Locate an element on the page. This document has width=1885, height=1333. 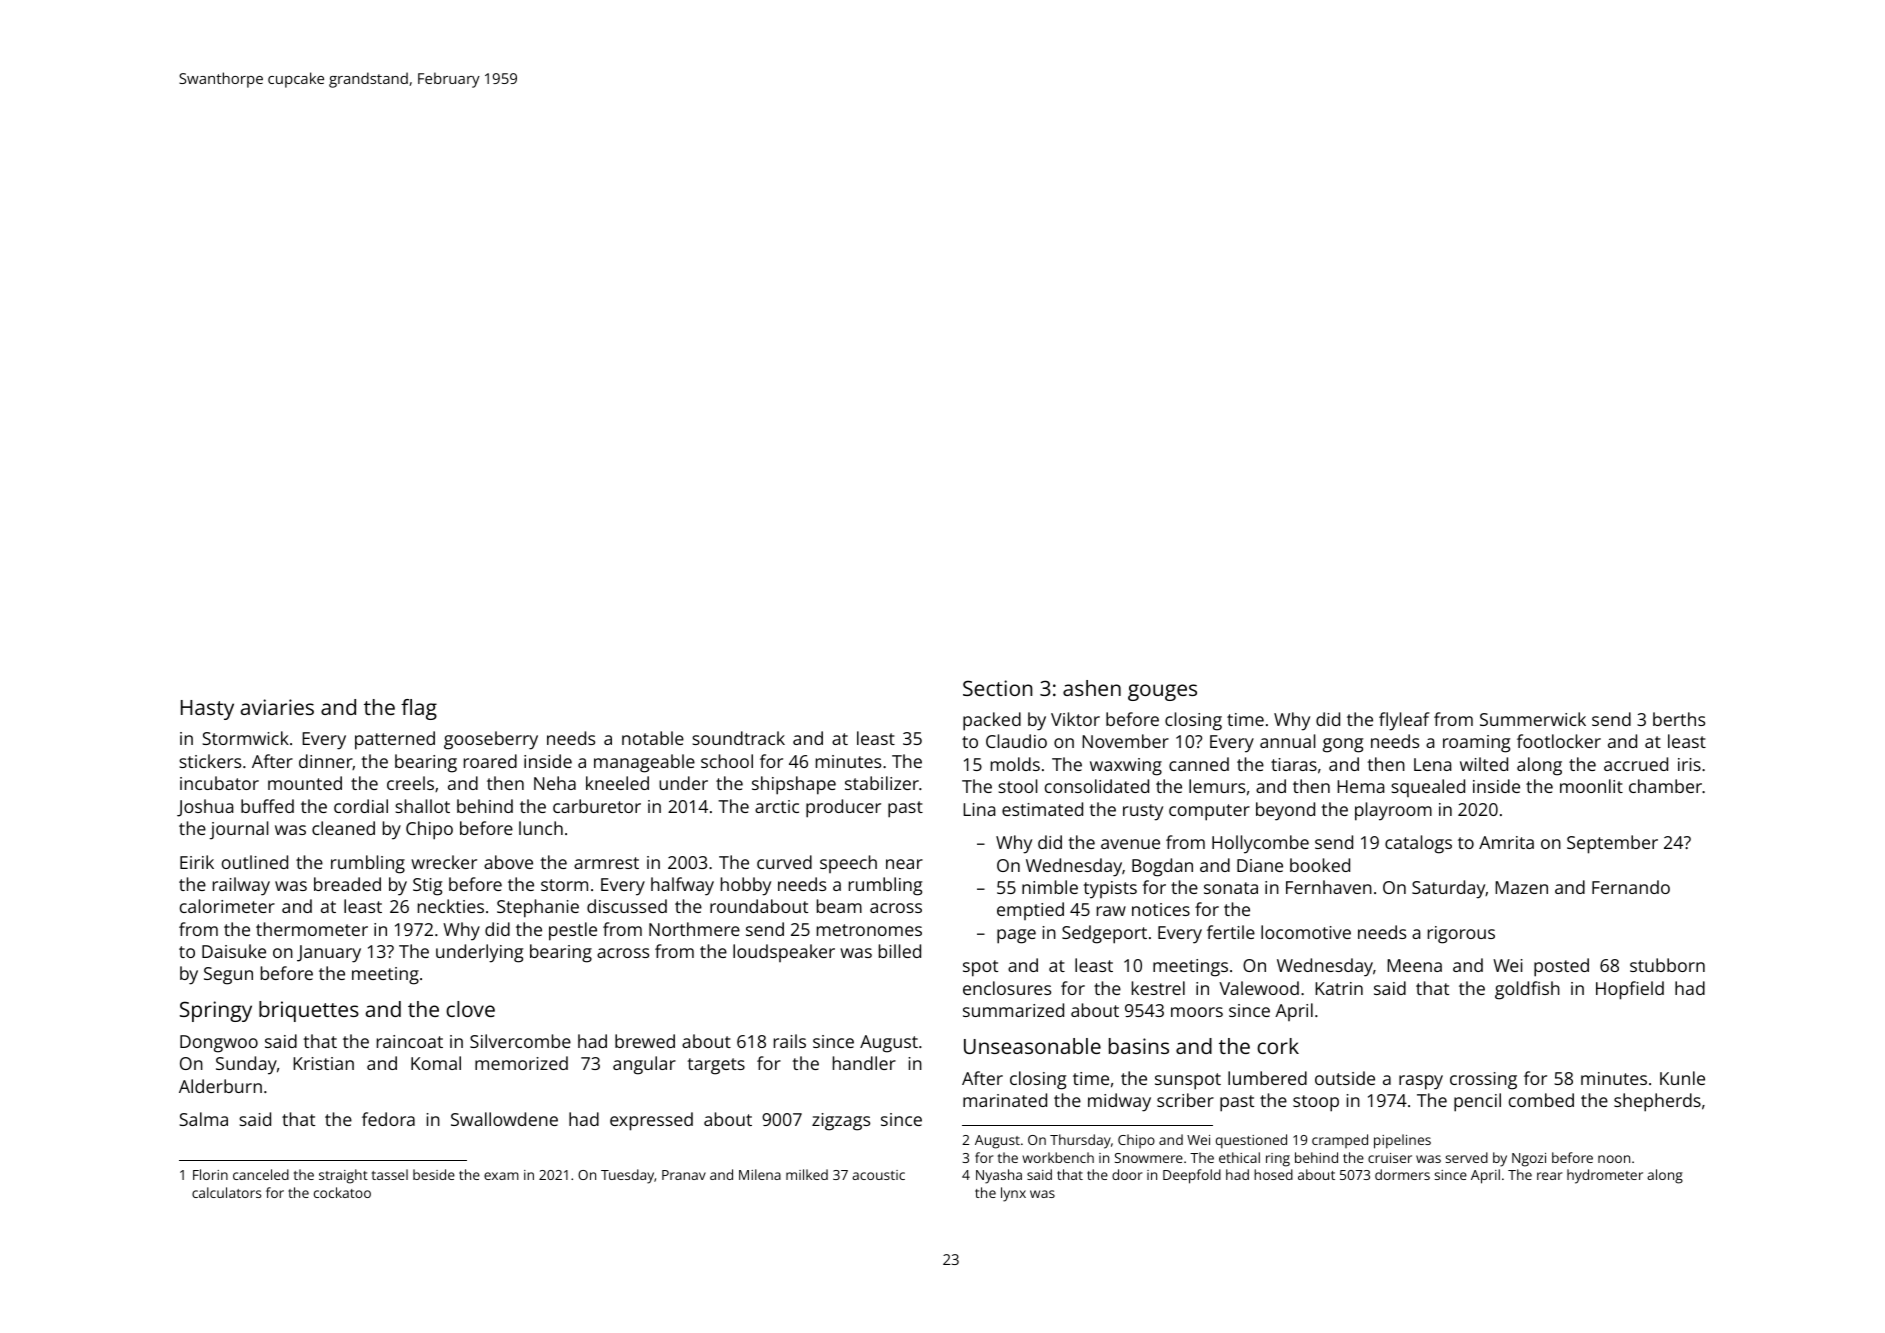
goldfish is located at coordinates (1527, 990).
